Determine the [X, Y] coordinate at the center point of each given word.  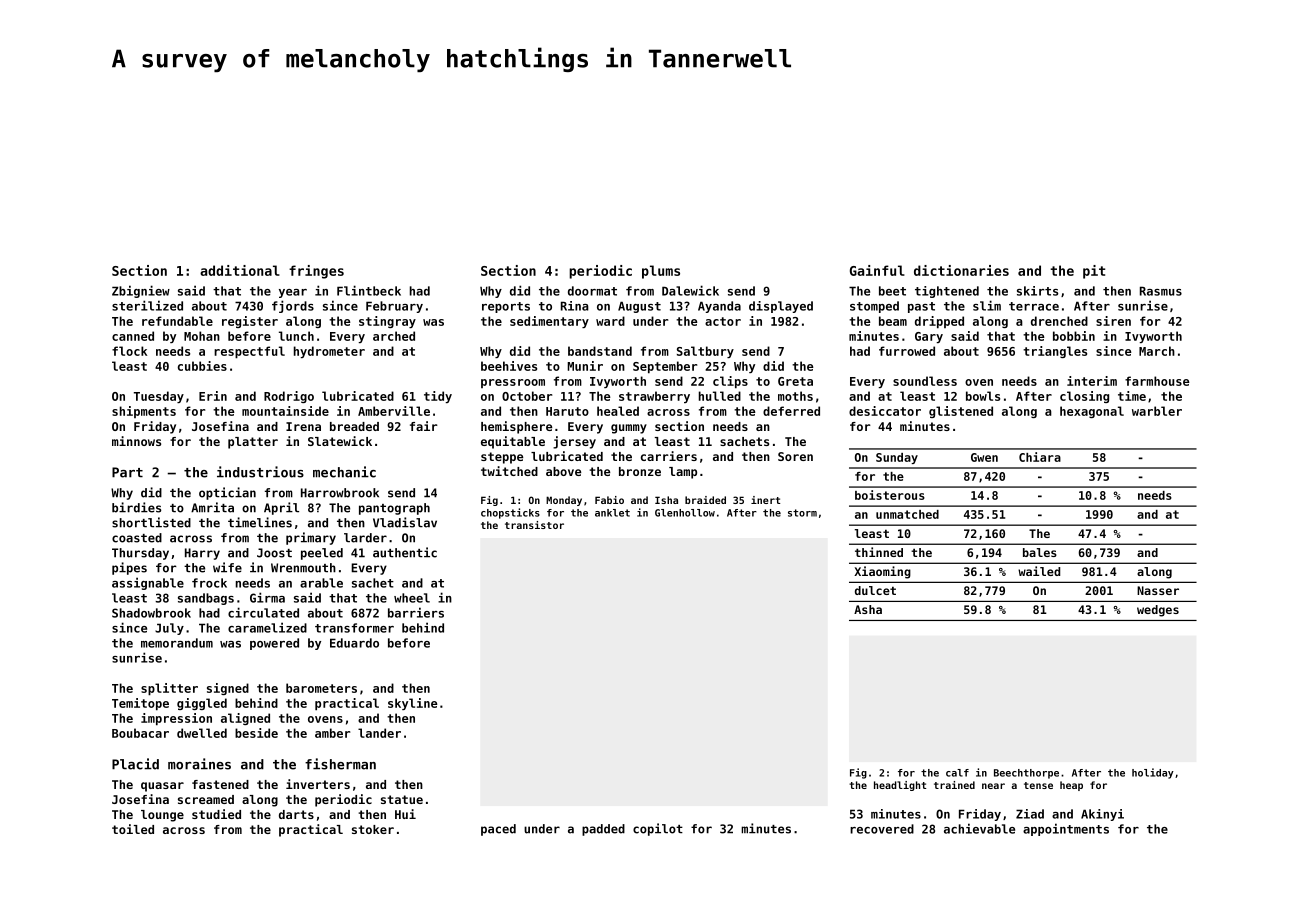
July [169, 629]
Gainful [877, 270]
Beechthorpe [1026, 774]
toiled [133, 829]
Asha [868, 609]
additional [240, 270]
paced [498, 830]
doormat [592, 291]
